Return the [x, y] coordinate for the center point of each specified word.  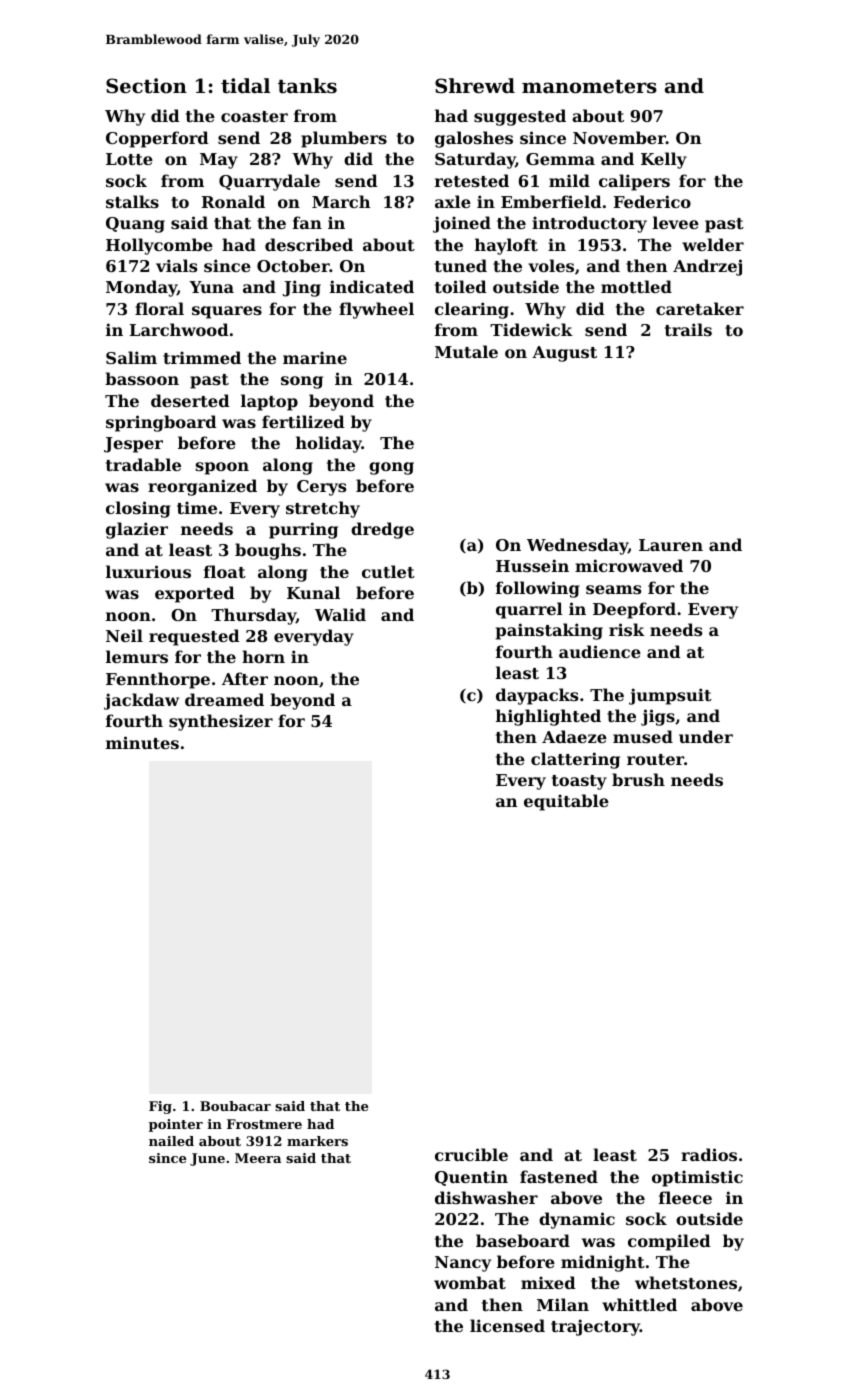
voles [551, 265]
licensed [507, 1325]
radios [709, 1154]
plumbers [344, 139]
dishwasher [486, 1197]
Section [146, 86]
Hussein [532, 565]
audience [600, 651]
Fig [160, 1107]
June [207, 1159]
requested [194, 637]
